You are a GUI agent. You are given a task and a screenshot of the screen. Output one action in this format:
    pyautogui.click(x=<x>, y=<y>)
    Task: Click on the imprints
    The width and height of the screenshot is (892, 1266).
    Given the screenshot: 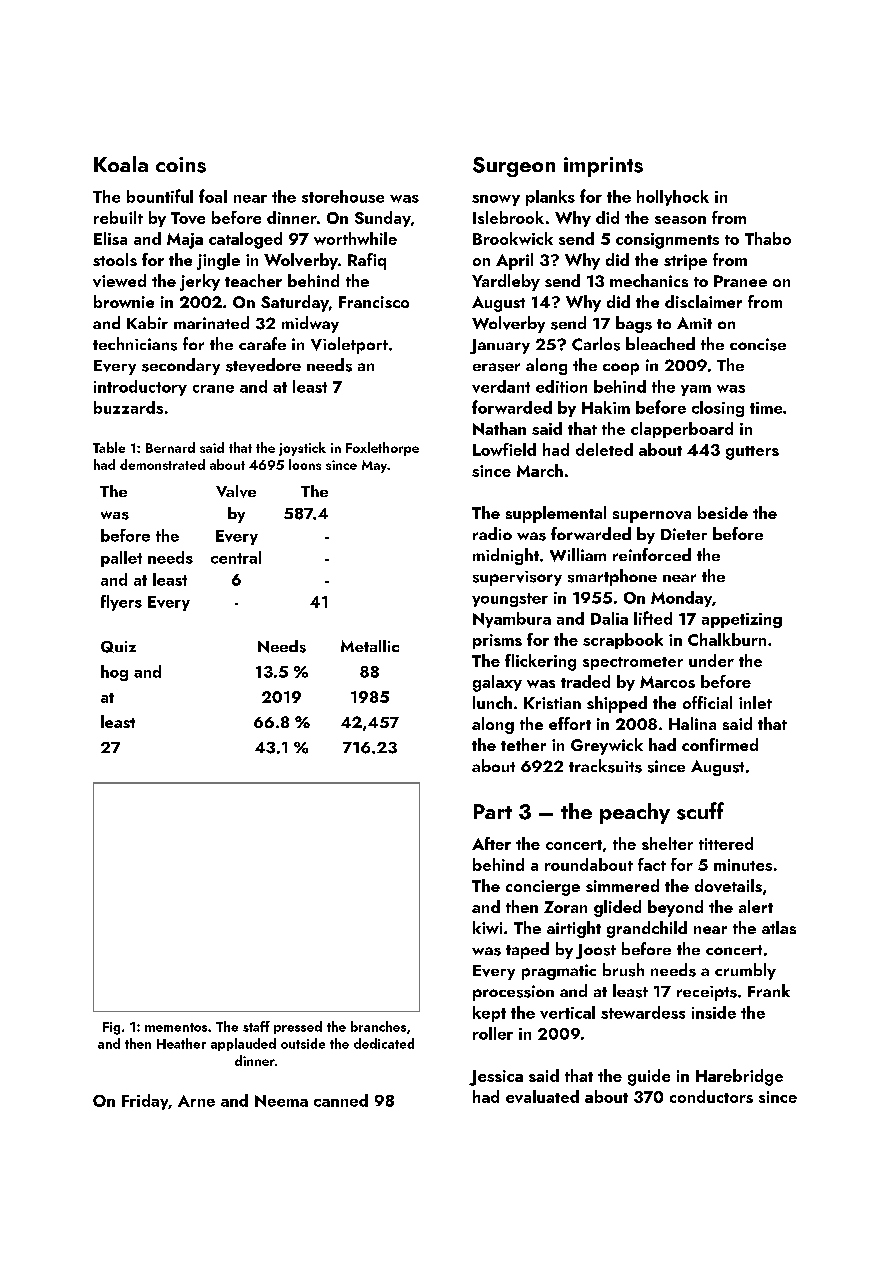 What is the action you would take?
    pyautogui.click(x=603, y=167)
